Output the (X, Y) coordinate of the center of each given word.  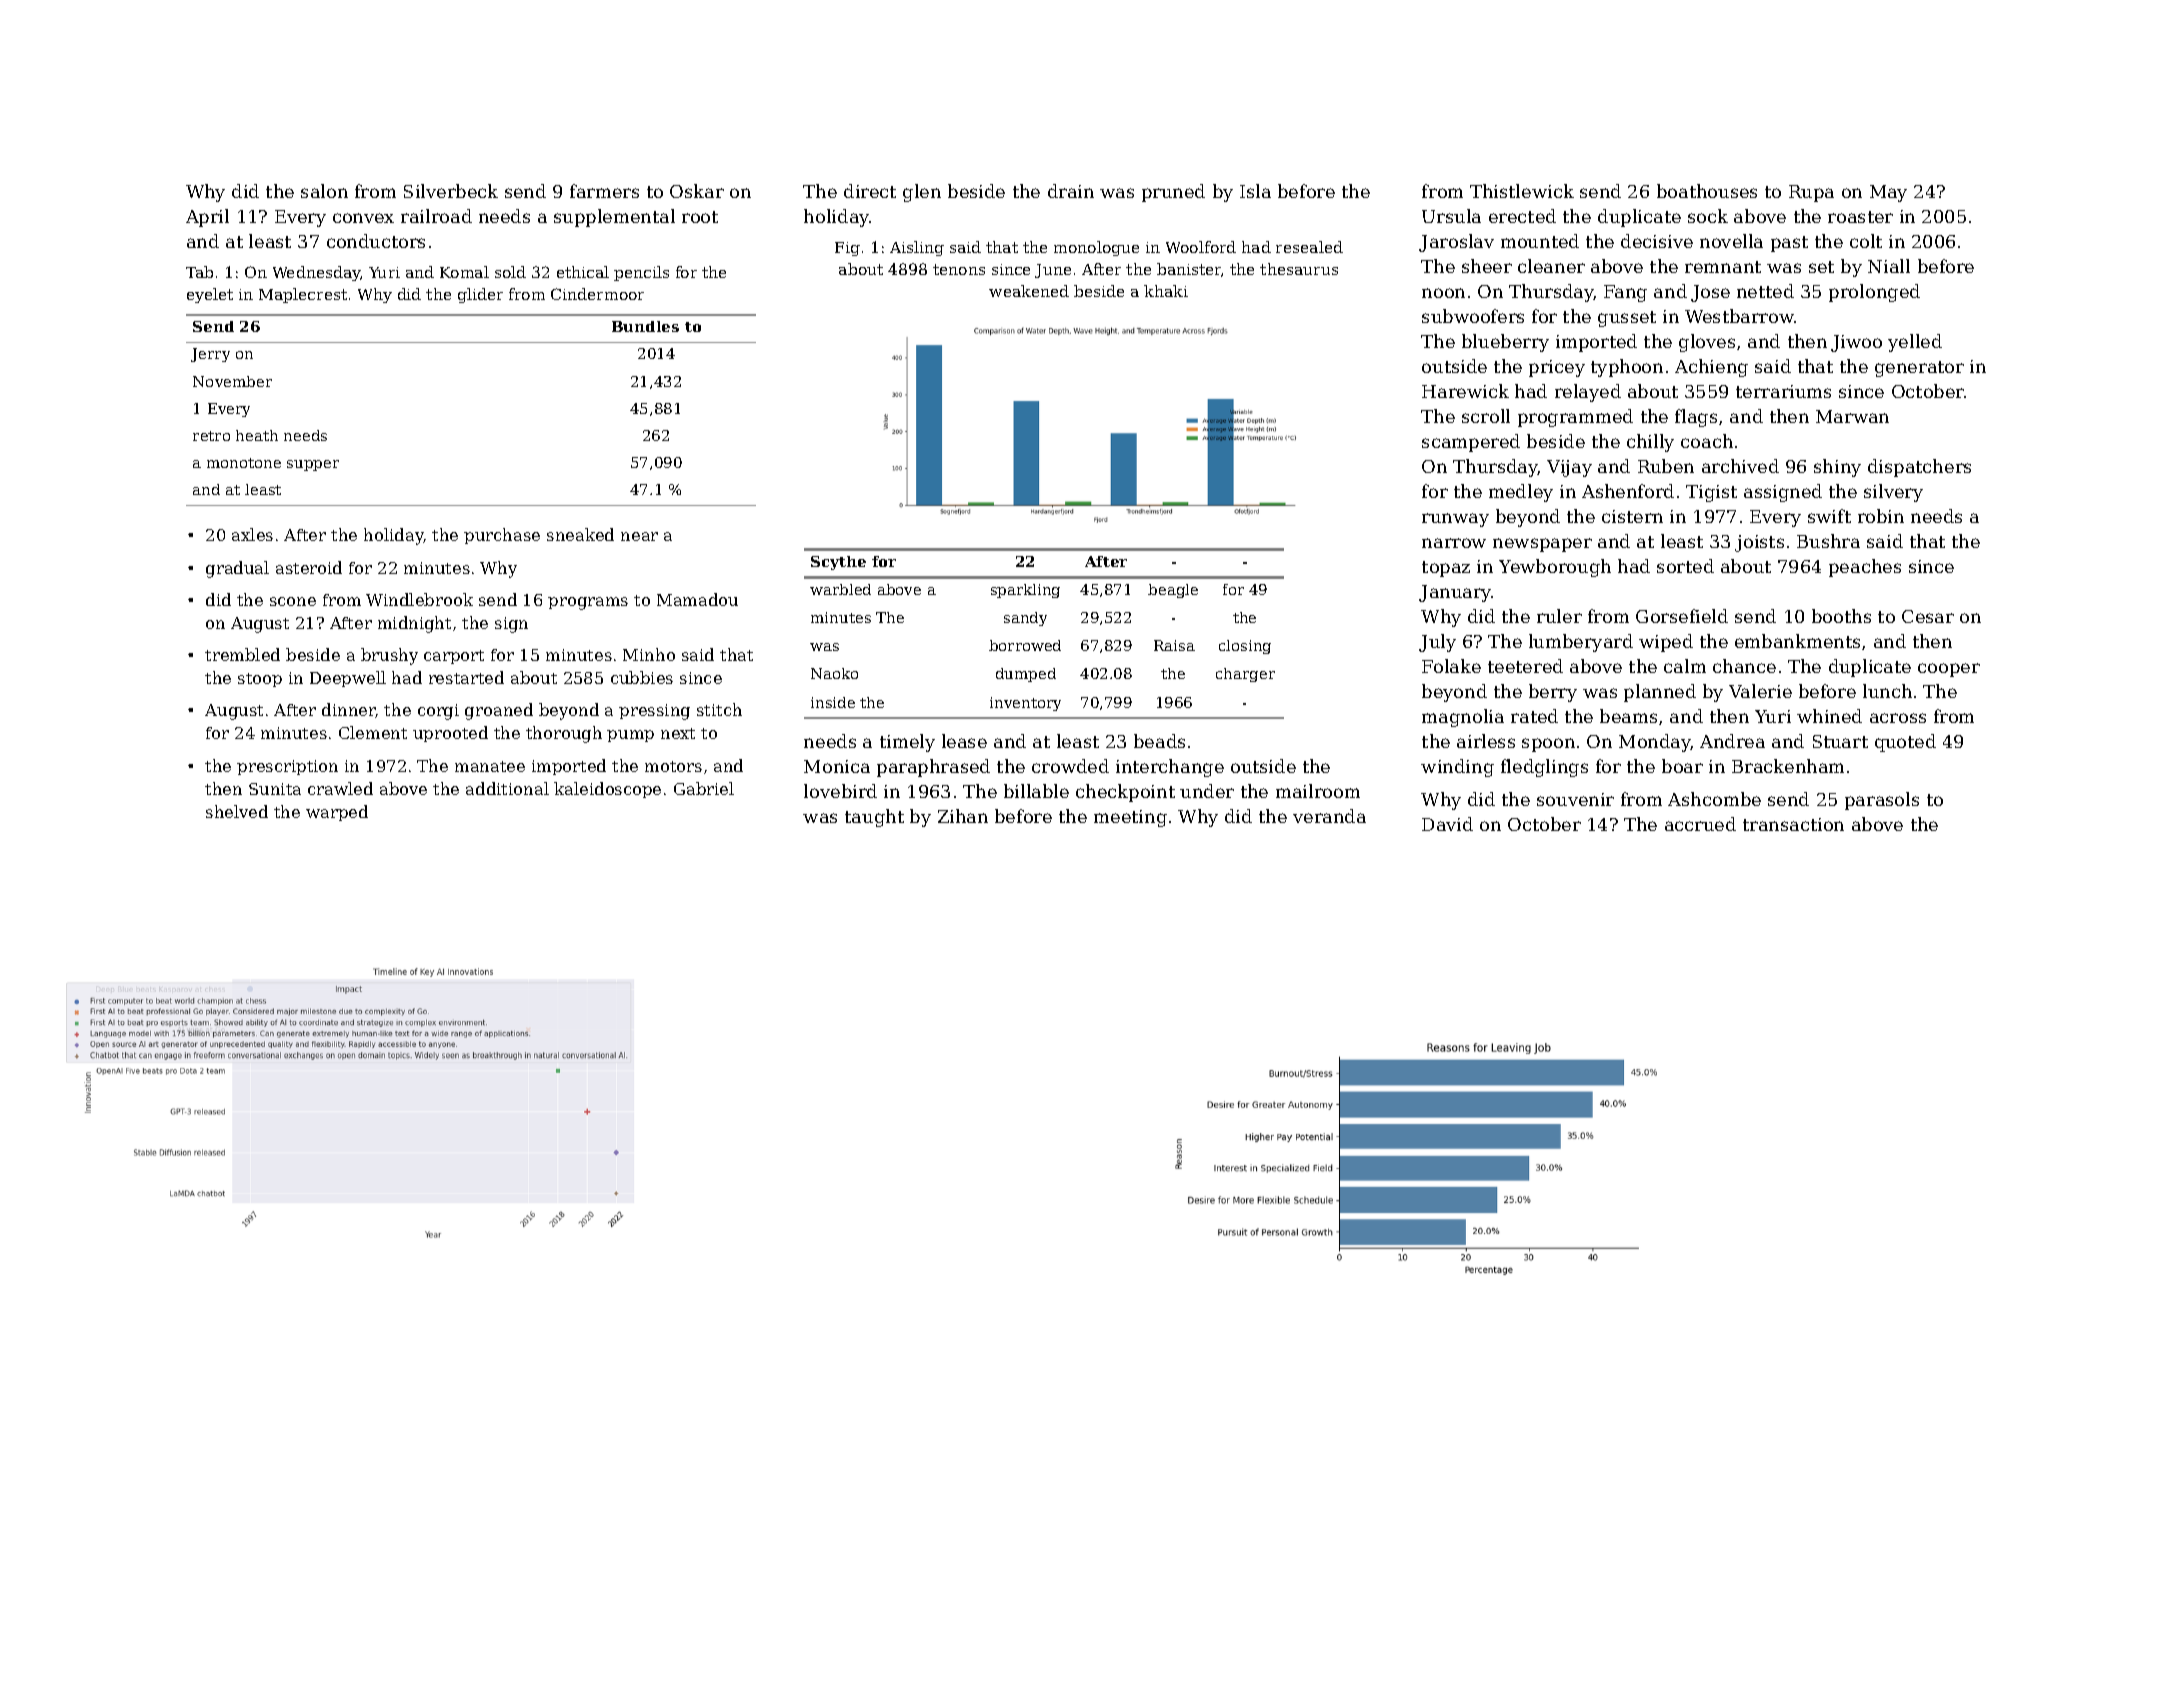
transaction (1793, 824)
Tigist (1711, 493)
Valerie (1760, 691)
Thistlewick (1522, 191)
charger (1245, 675)
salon (324, 191)
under (1207, 791)
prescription (287, 767)
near (639, 536)
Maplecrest (303, 295)
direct (870, 191)
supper (313, 465)
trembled (242, 654)
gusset (1627, 319)
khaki (1166, 291)
